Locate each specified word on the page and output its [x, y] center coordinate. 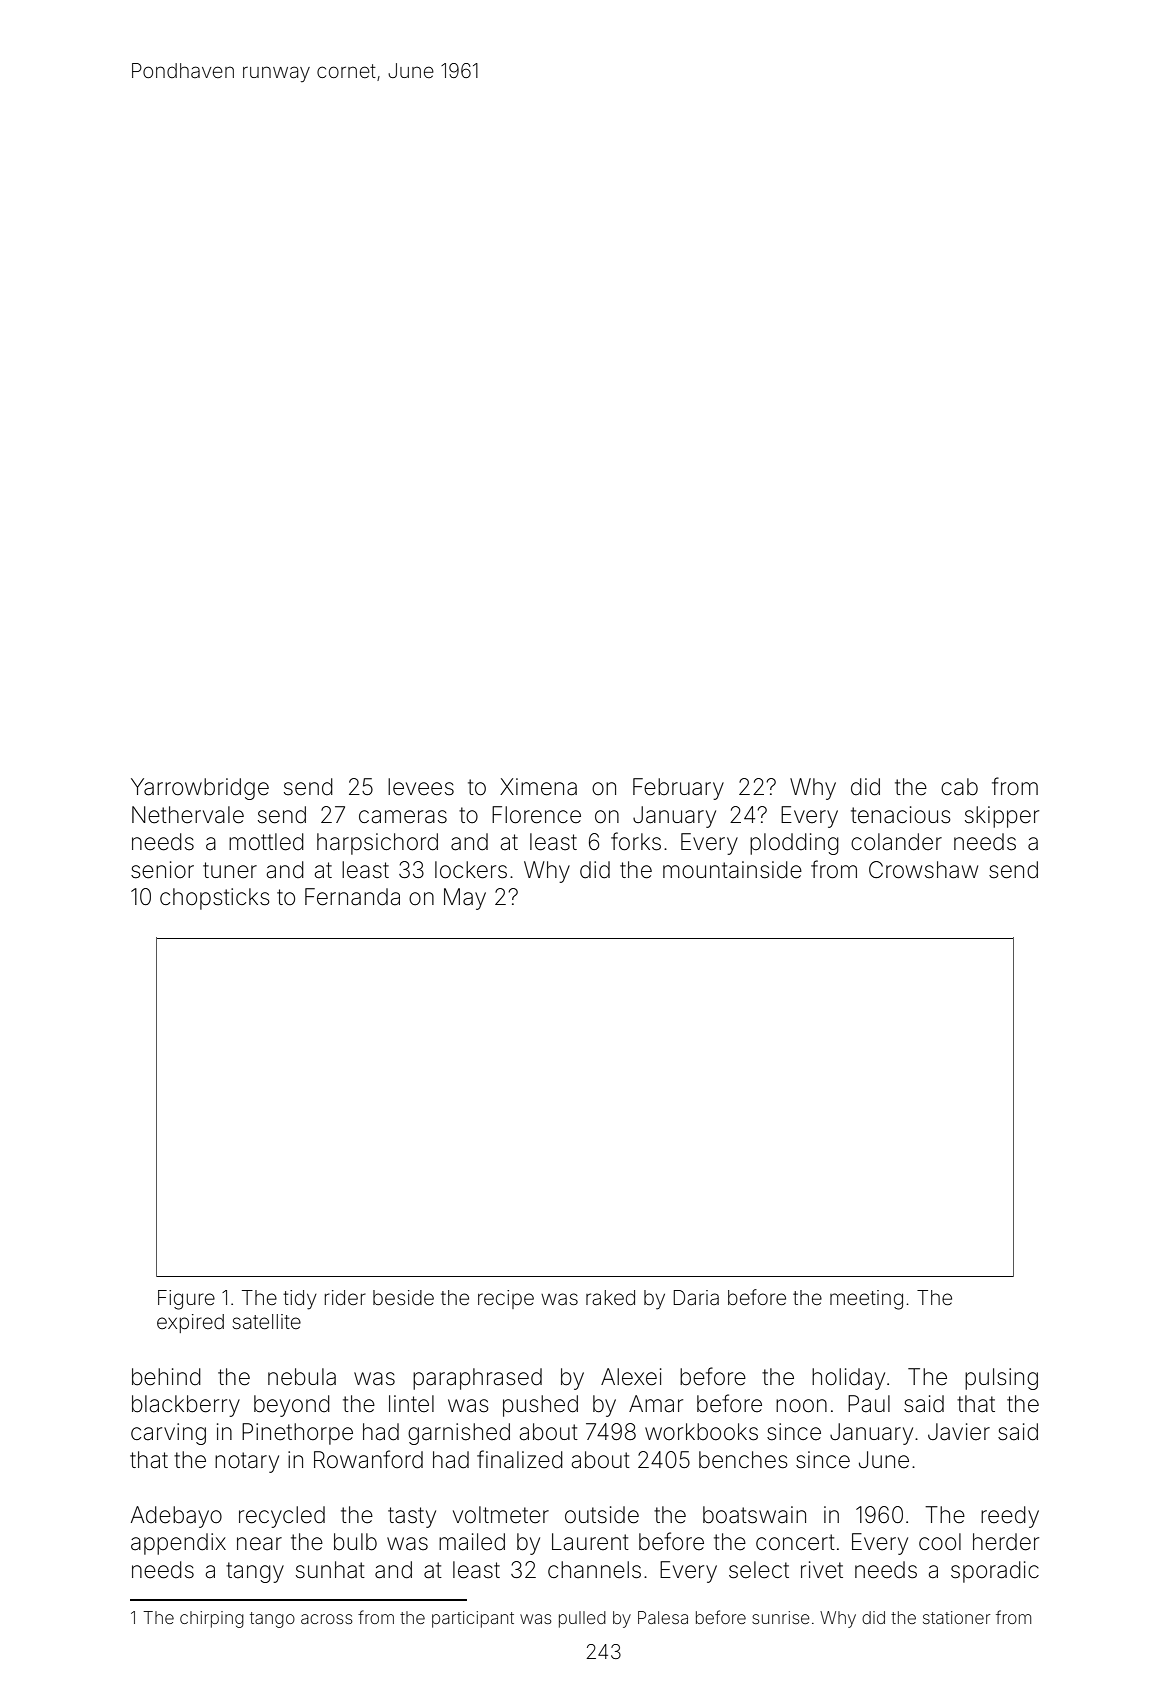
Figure [186, 1300]
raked [610, 1297]
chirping [212, 1619]
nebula [302, 1377]
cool [940, 1542]
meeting [866, 1300]
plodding [794, 844]
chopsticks [215, 899]
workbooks [701, 1432]
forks [636, 841]
